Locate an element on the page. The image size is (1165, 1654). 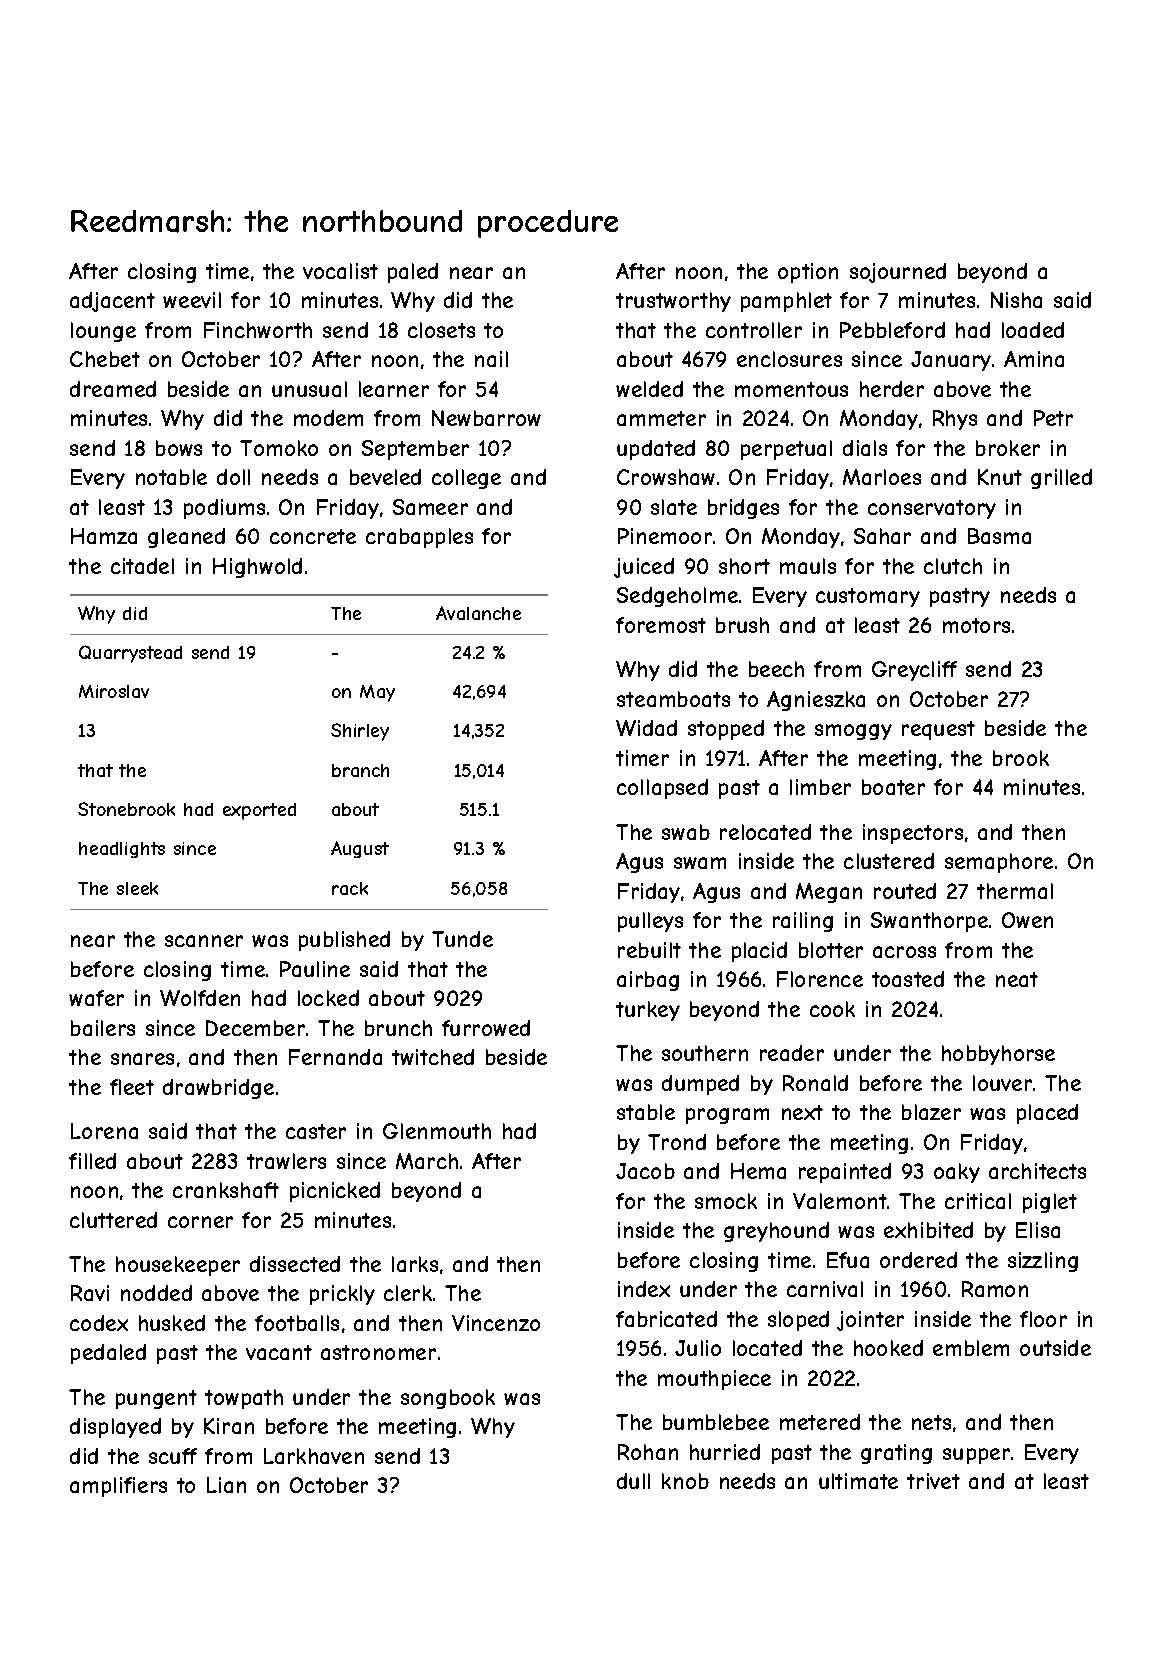
Pebbleford is located at coordinates (892, 330).
